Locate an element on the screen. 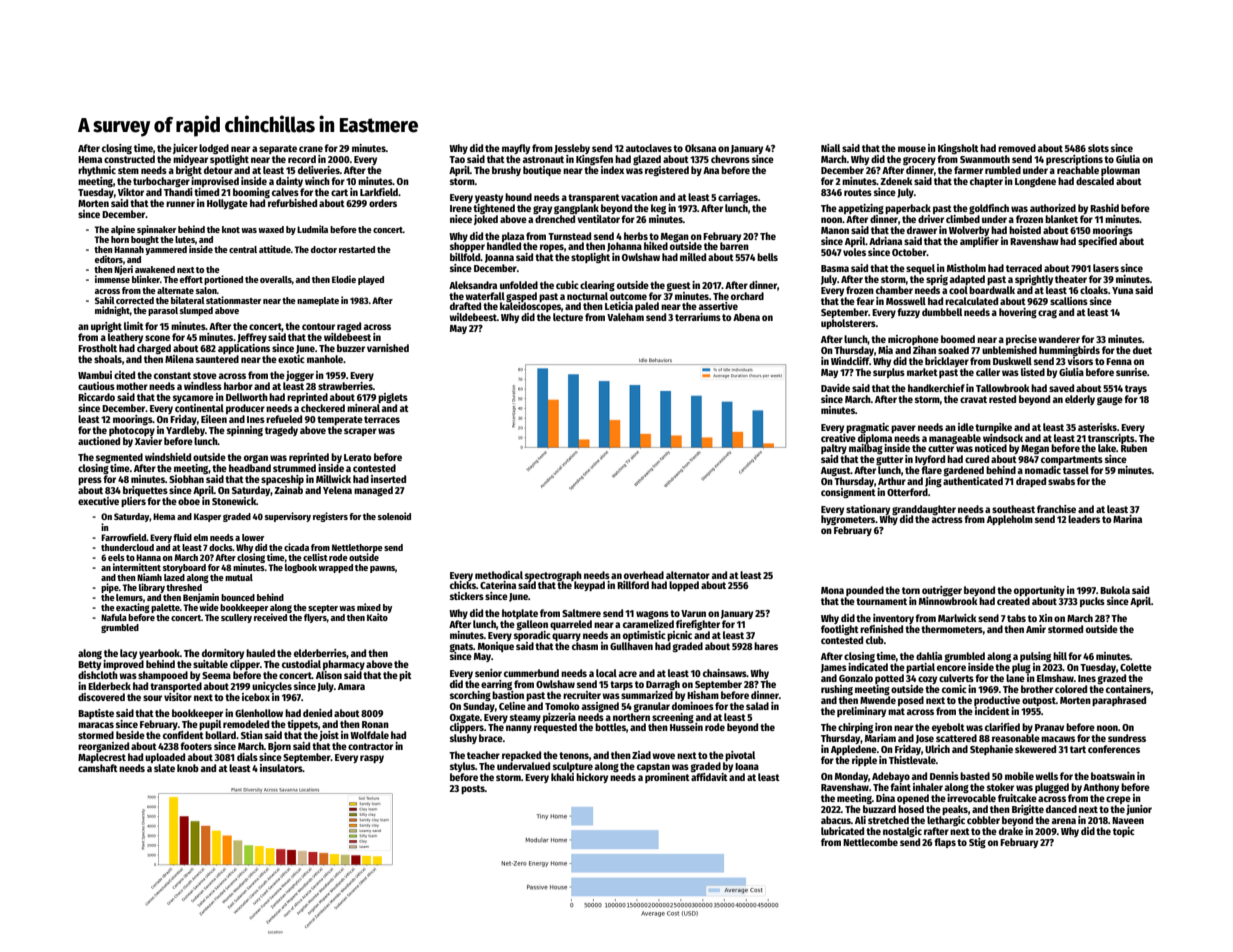 This screenshot has height=952, width=1233. Elmshaw is located at coordinates (1055, 678).
